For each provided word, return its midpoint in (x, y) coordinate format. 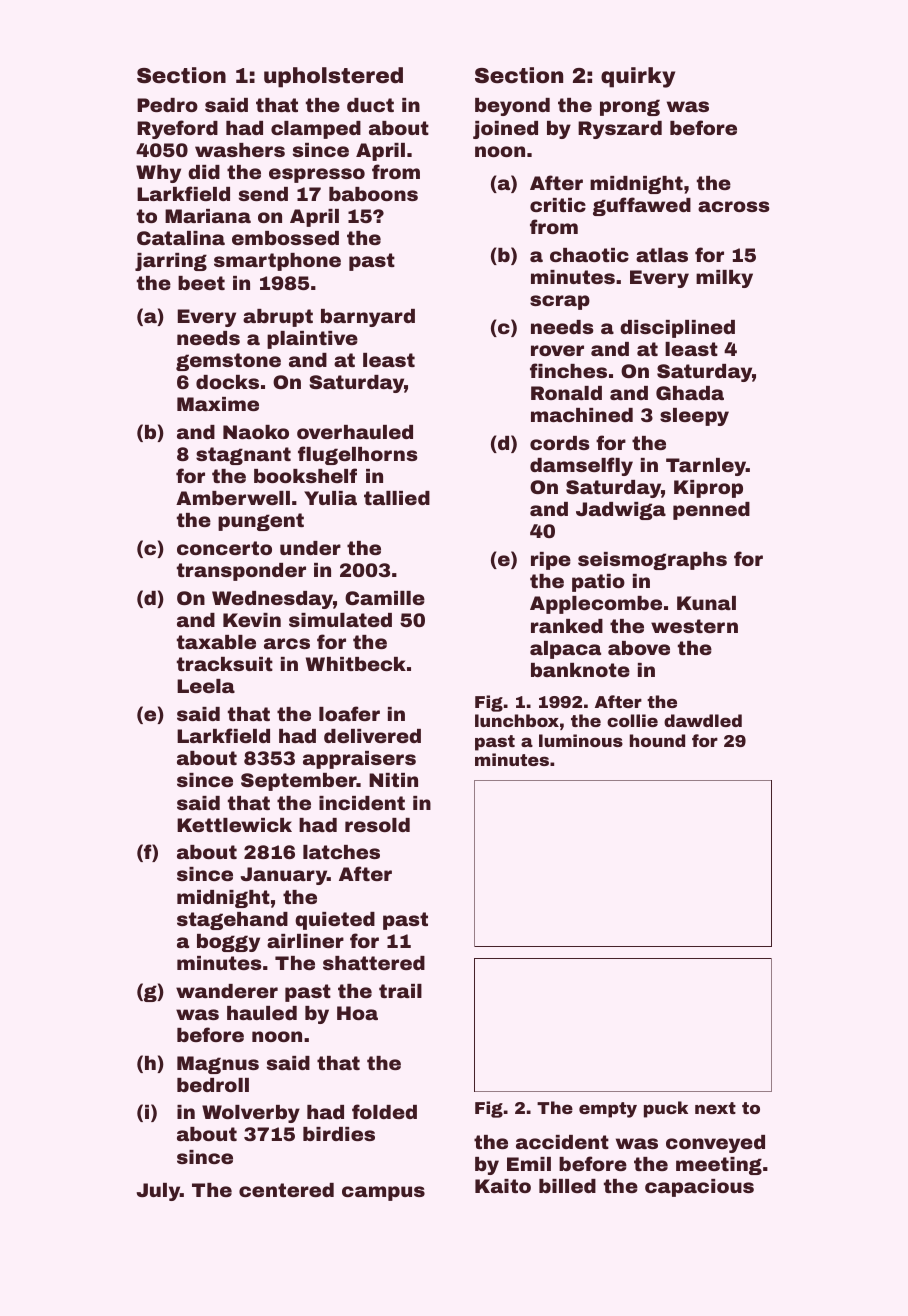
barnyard (368, 318)
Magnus (218, 1065)
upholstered (333, 77)
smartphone (277, 262)
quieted (335, 921)
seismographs (652, 561)
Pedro (167, 105)
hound (657, 740)
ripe (551, 561)
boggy (228, 943)
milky (724, 279)
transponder (241, 572)
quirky (638, 77)
